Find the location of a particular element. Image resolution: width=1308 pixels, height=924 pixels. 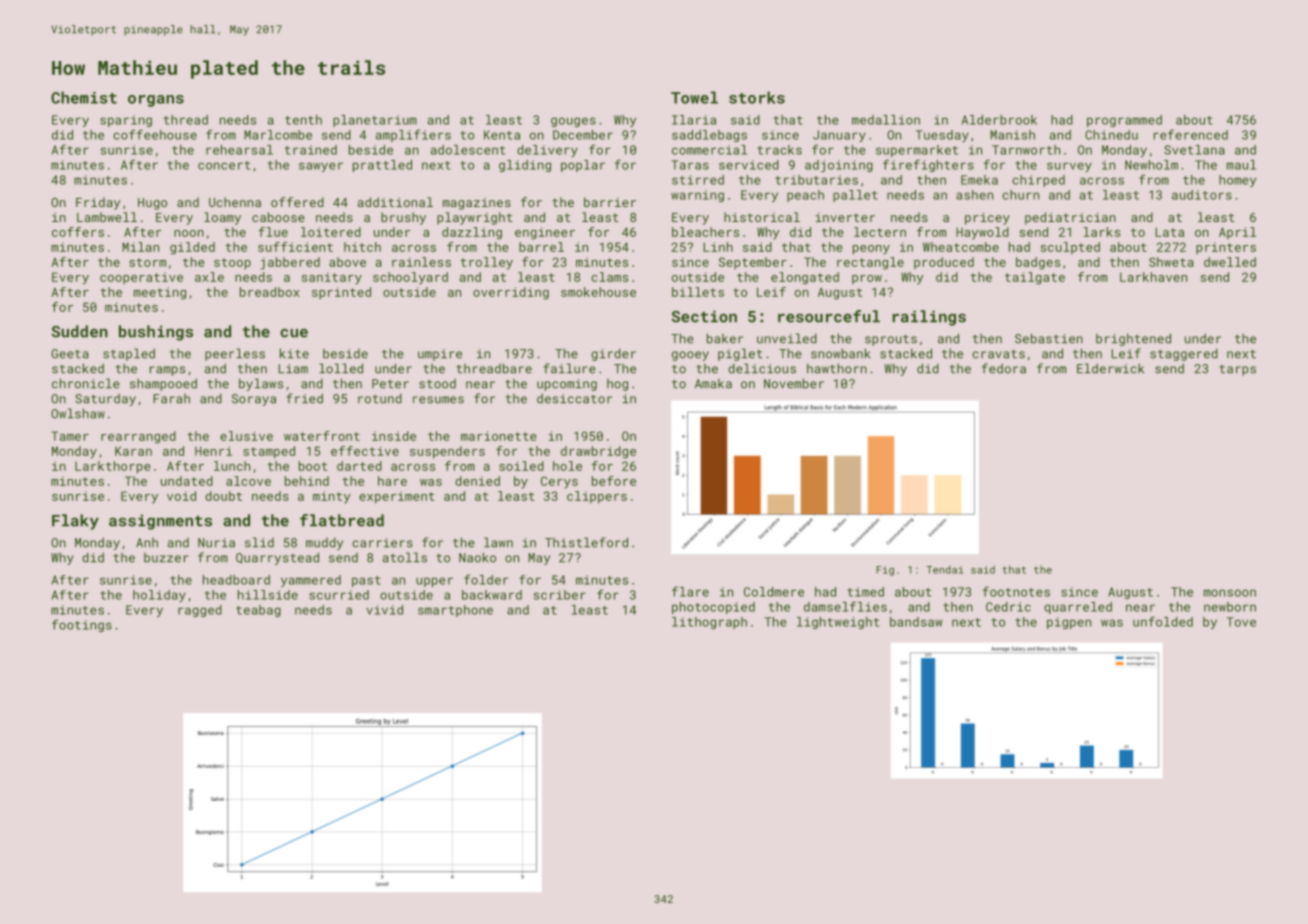

unveiled is located at coordinates (787, 338).
